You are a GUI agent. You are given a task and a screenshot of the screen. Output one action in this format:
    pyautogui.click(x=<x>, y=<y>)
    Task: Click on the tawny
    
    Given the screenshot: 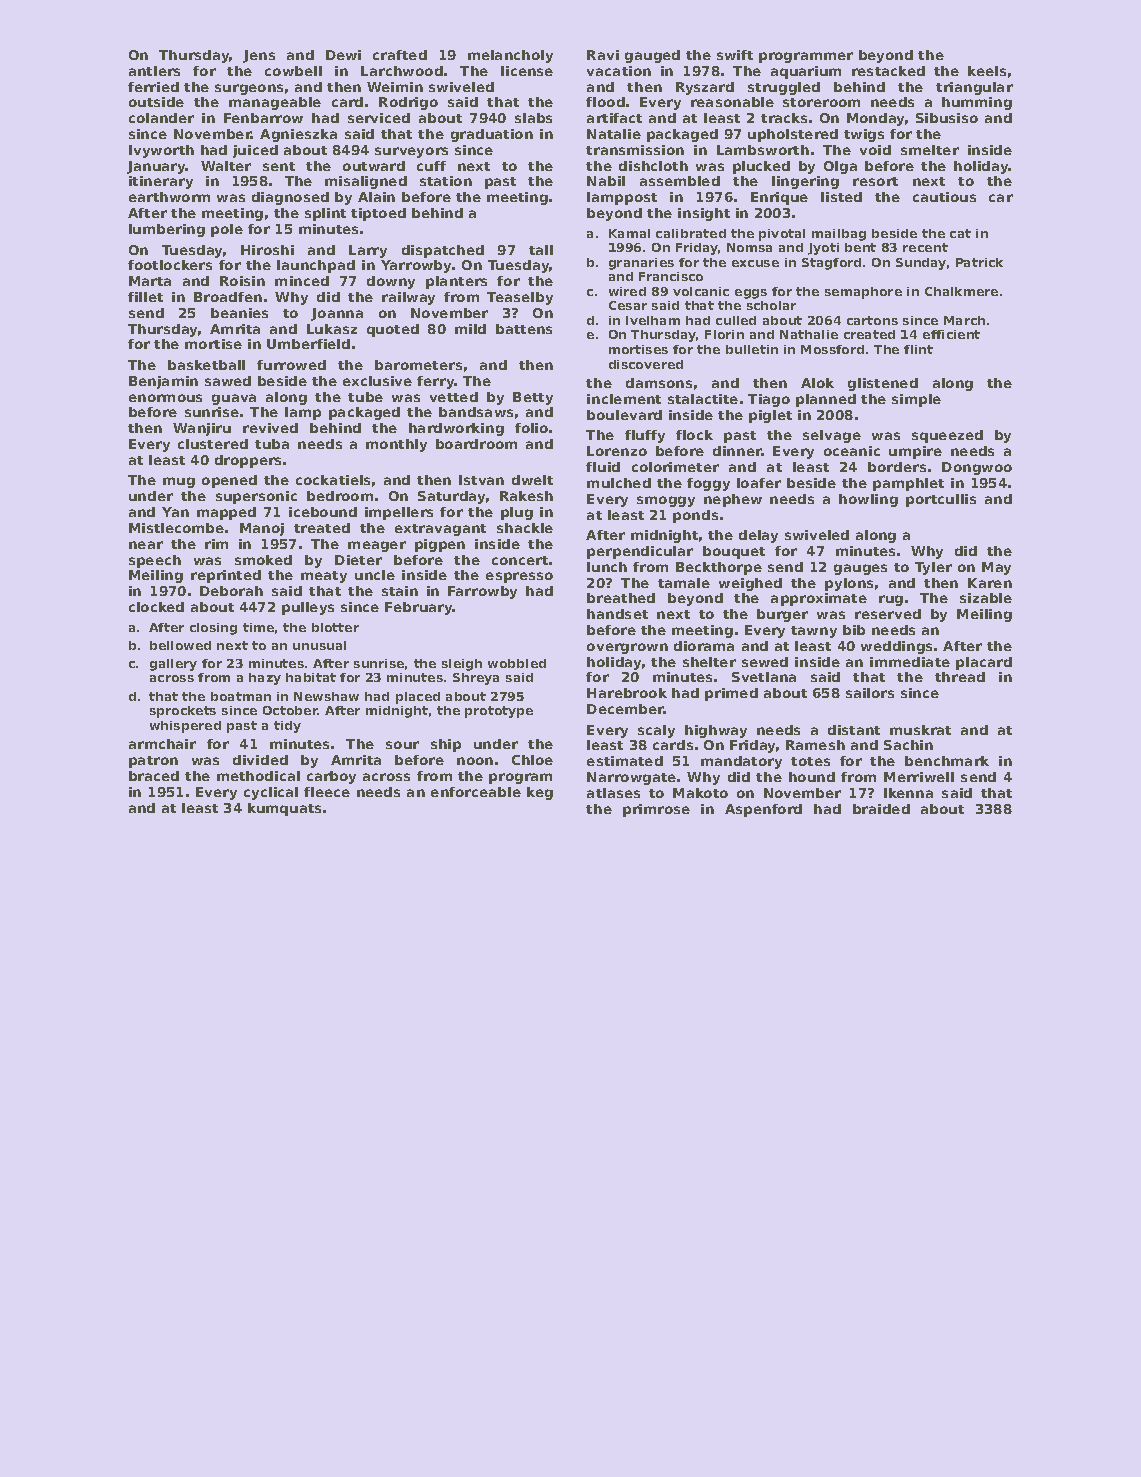 What is the action you would take?
    pyautogui.click(x=814, y=632)
